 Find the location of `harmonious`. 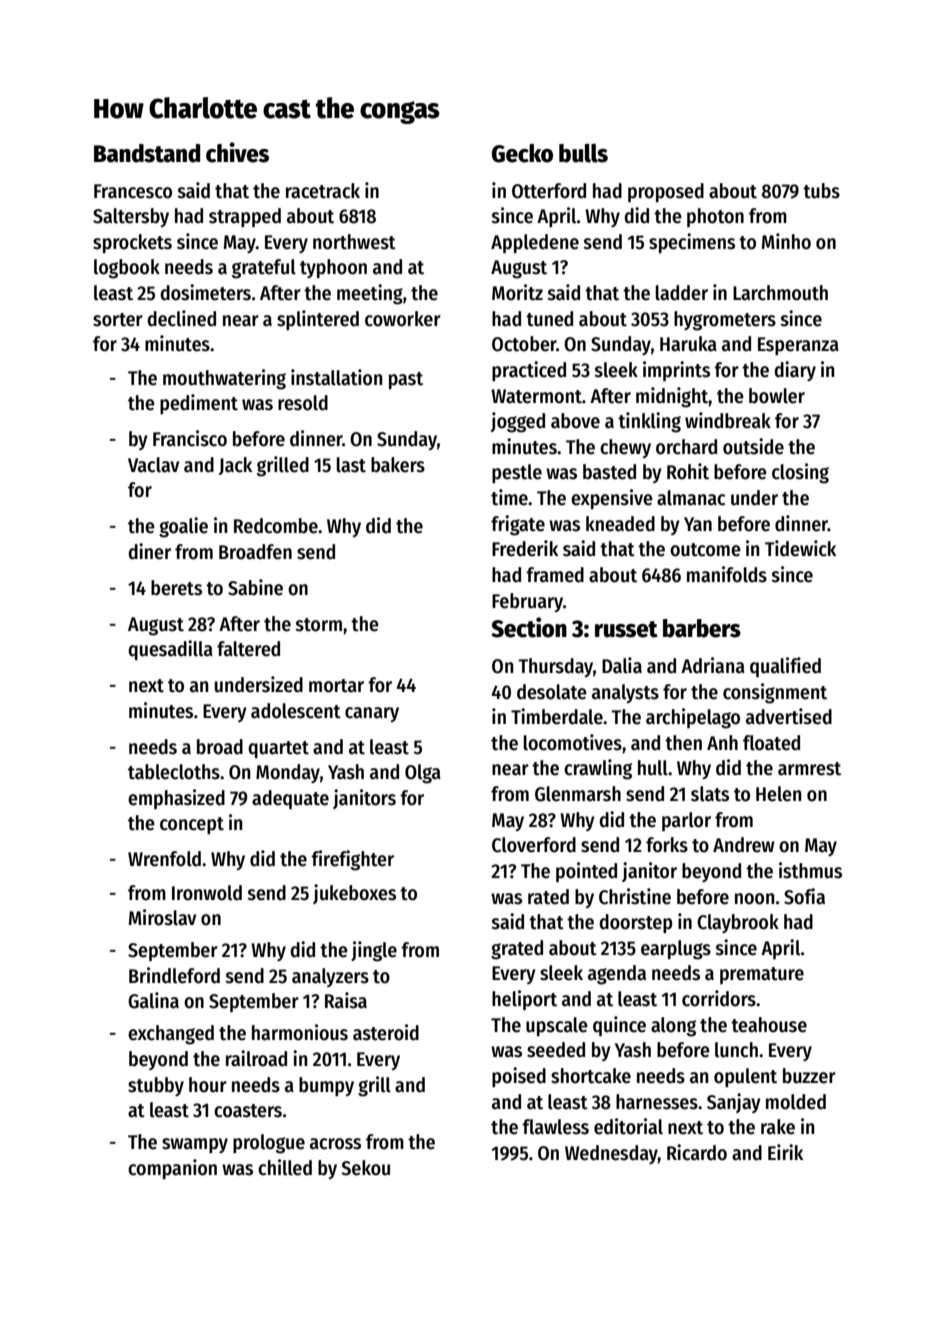

harmonious is located at coordinates (300, 1032).
